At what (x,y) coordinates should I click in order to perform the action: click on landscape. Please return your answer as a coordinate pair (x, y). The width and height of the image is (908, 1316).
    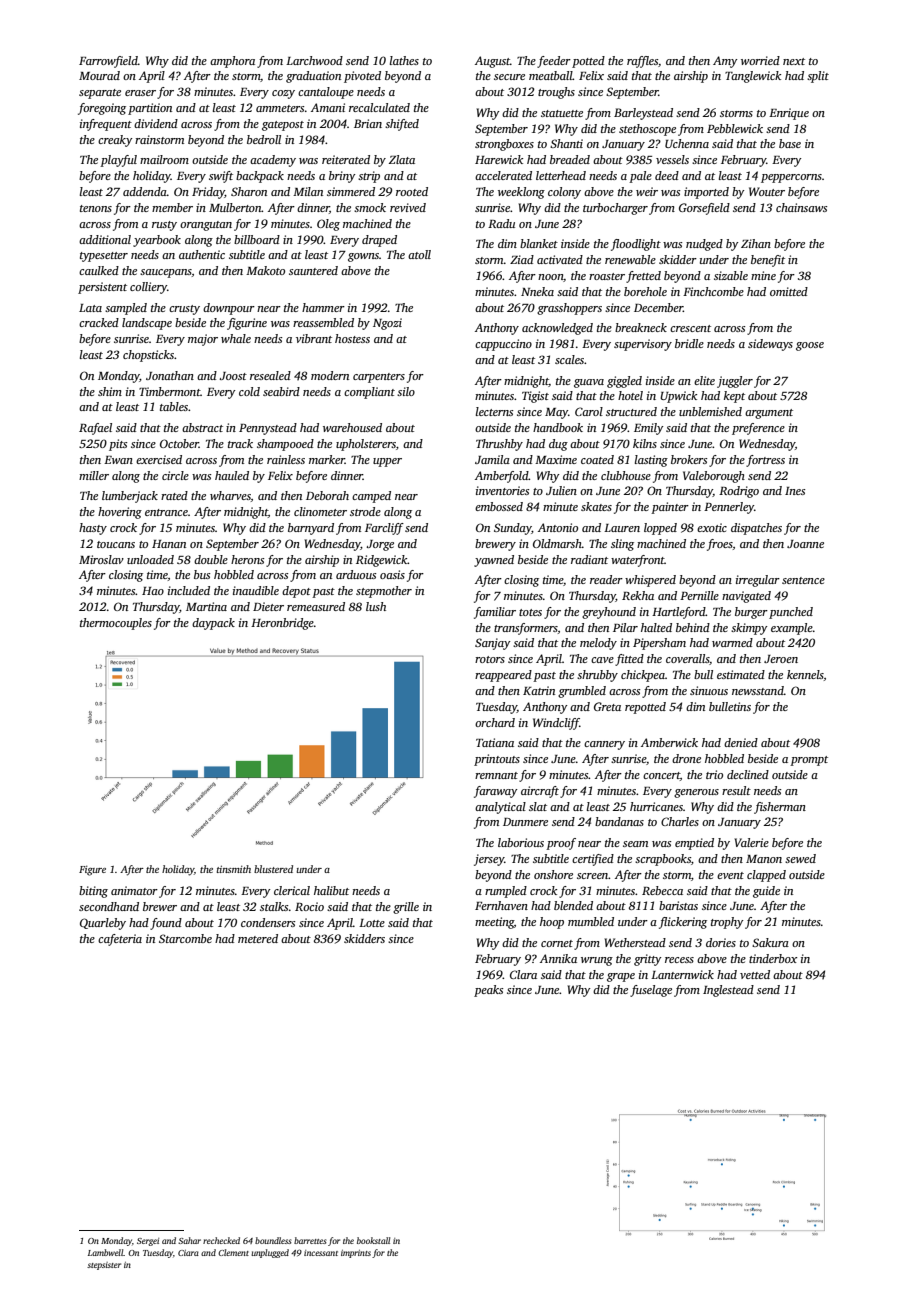
    Looking at the image, I should click on (147, 324).
